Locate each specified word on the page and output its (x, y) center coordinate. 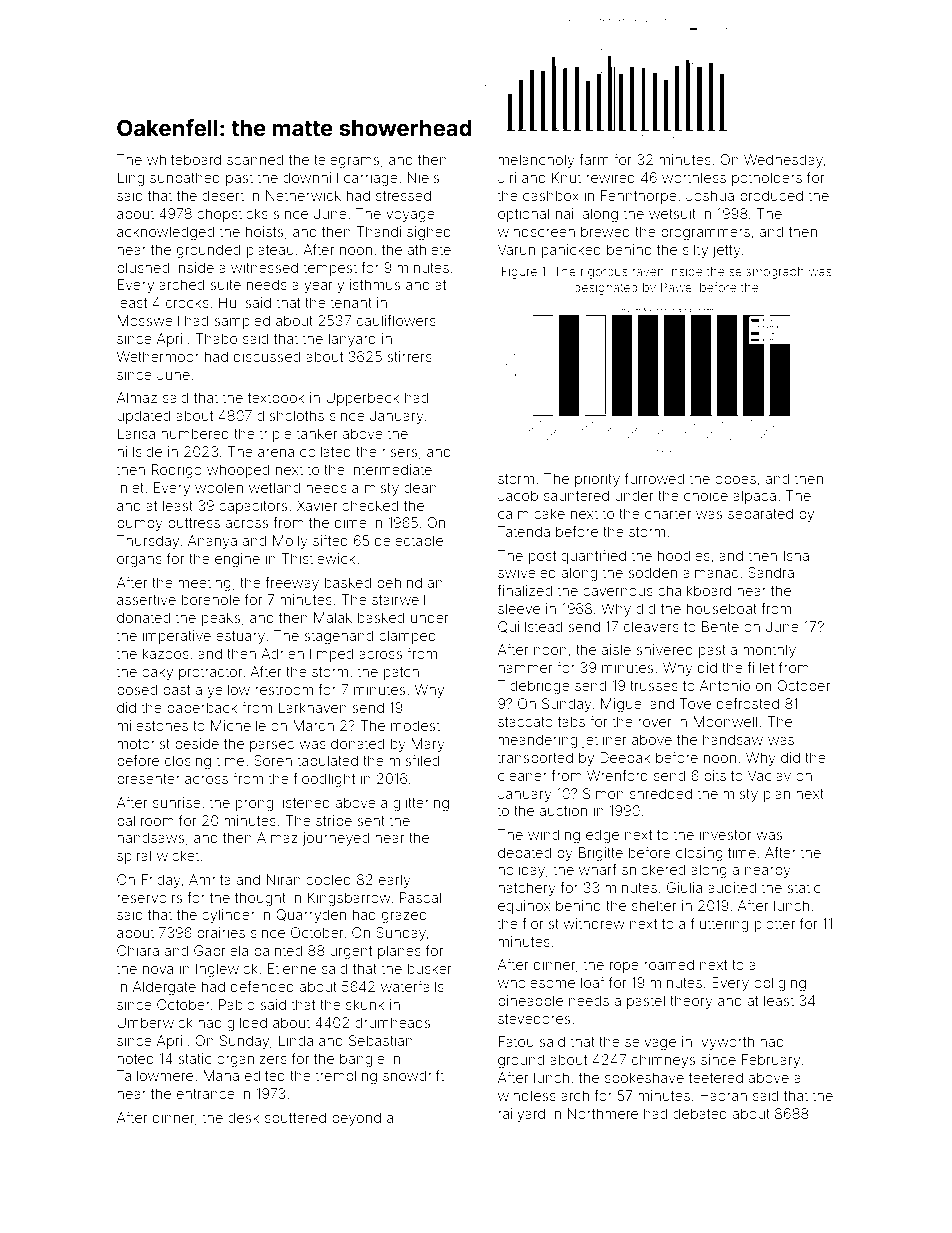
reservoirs (150, 897)
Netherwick (303, 195)
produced (771, 197)
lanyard (352, 340)
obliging (780, 984)
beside (197, 743)
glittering (421, 804)
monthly (769, 651)
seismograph (766, 273)
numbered (195, 433)
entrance (206, 1094)
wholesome (536, 982)
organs (139, 561)
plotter (775, 925)
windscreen (536, 231)
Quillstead (530, 627)
